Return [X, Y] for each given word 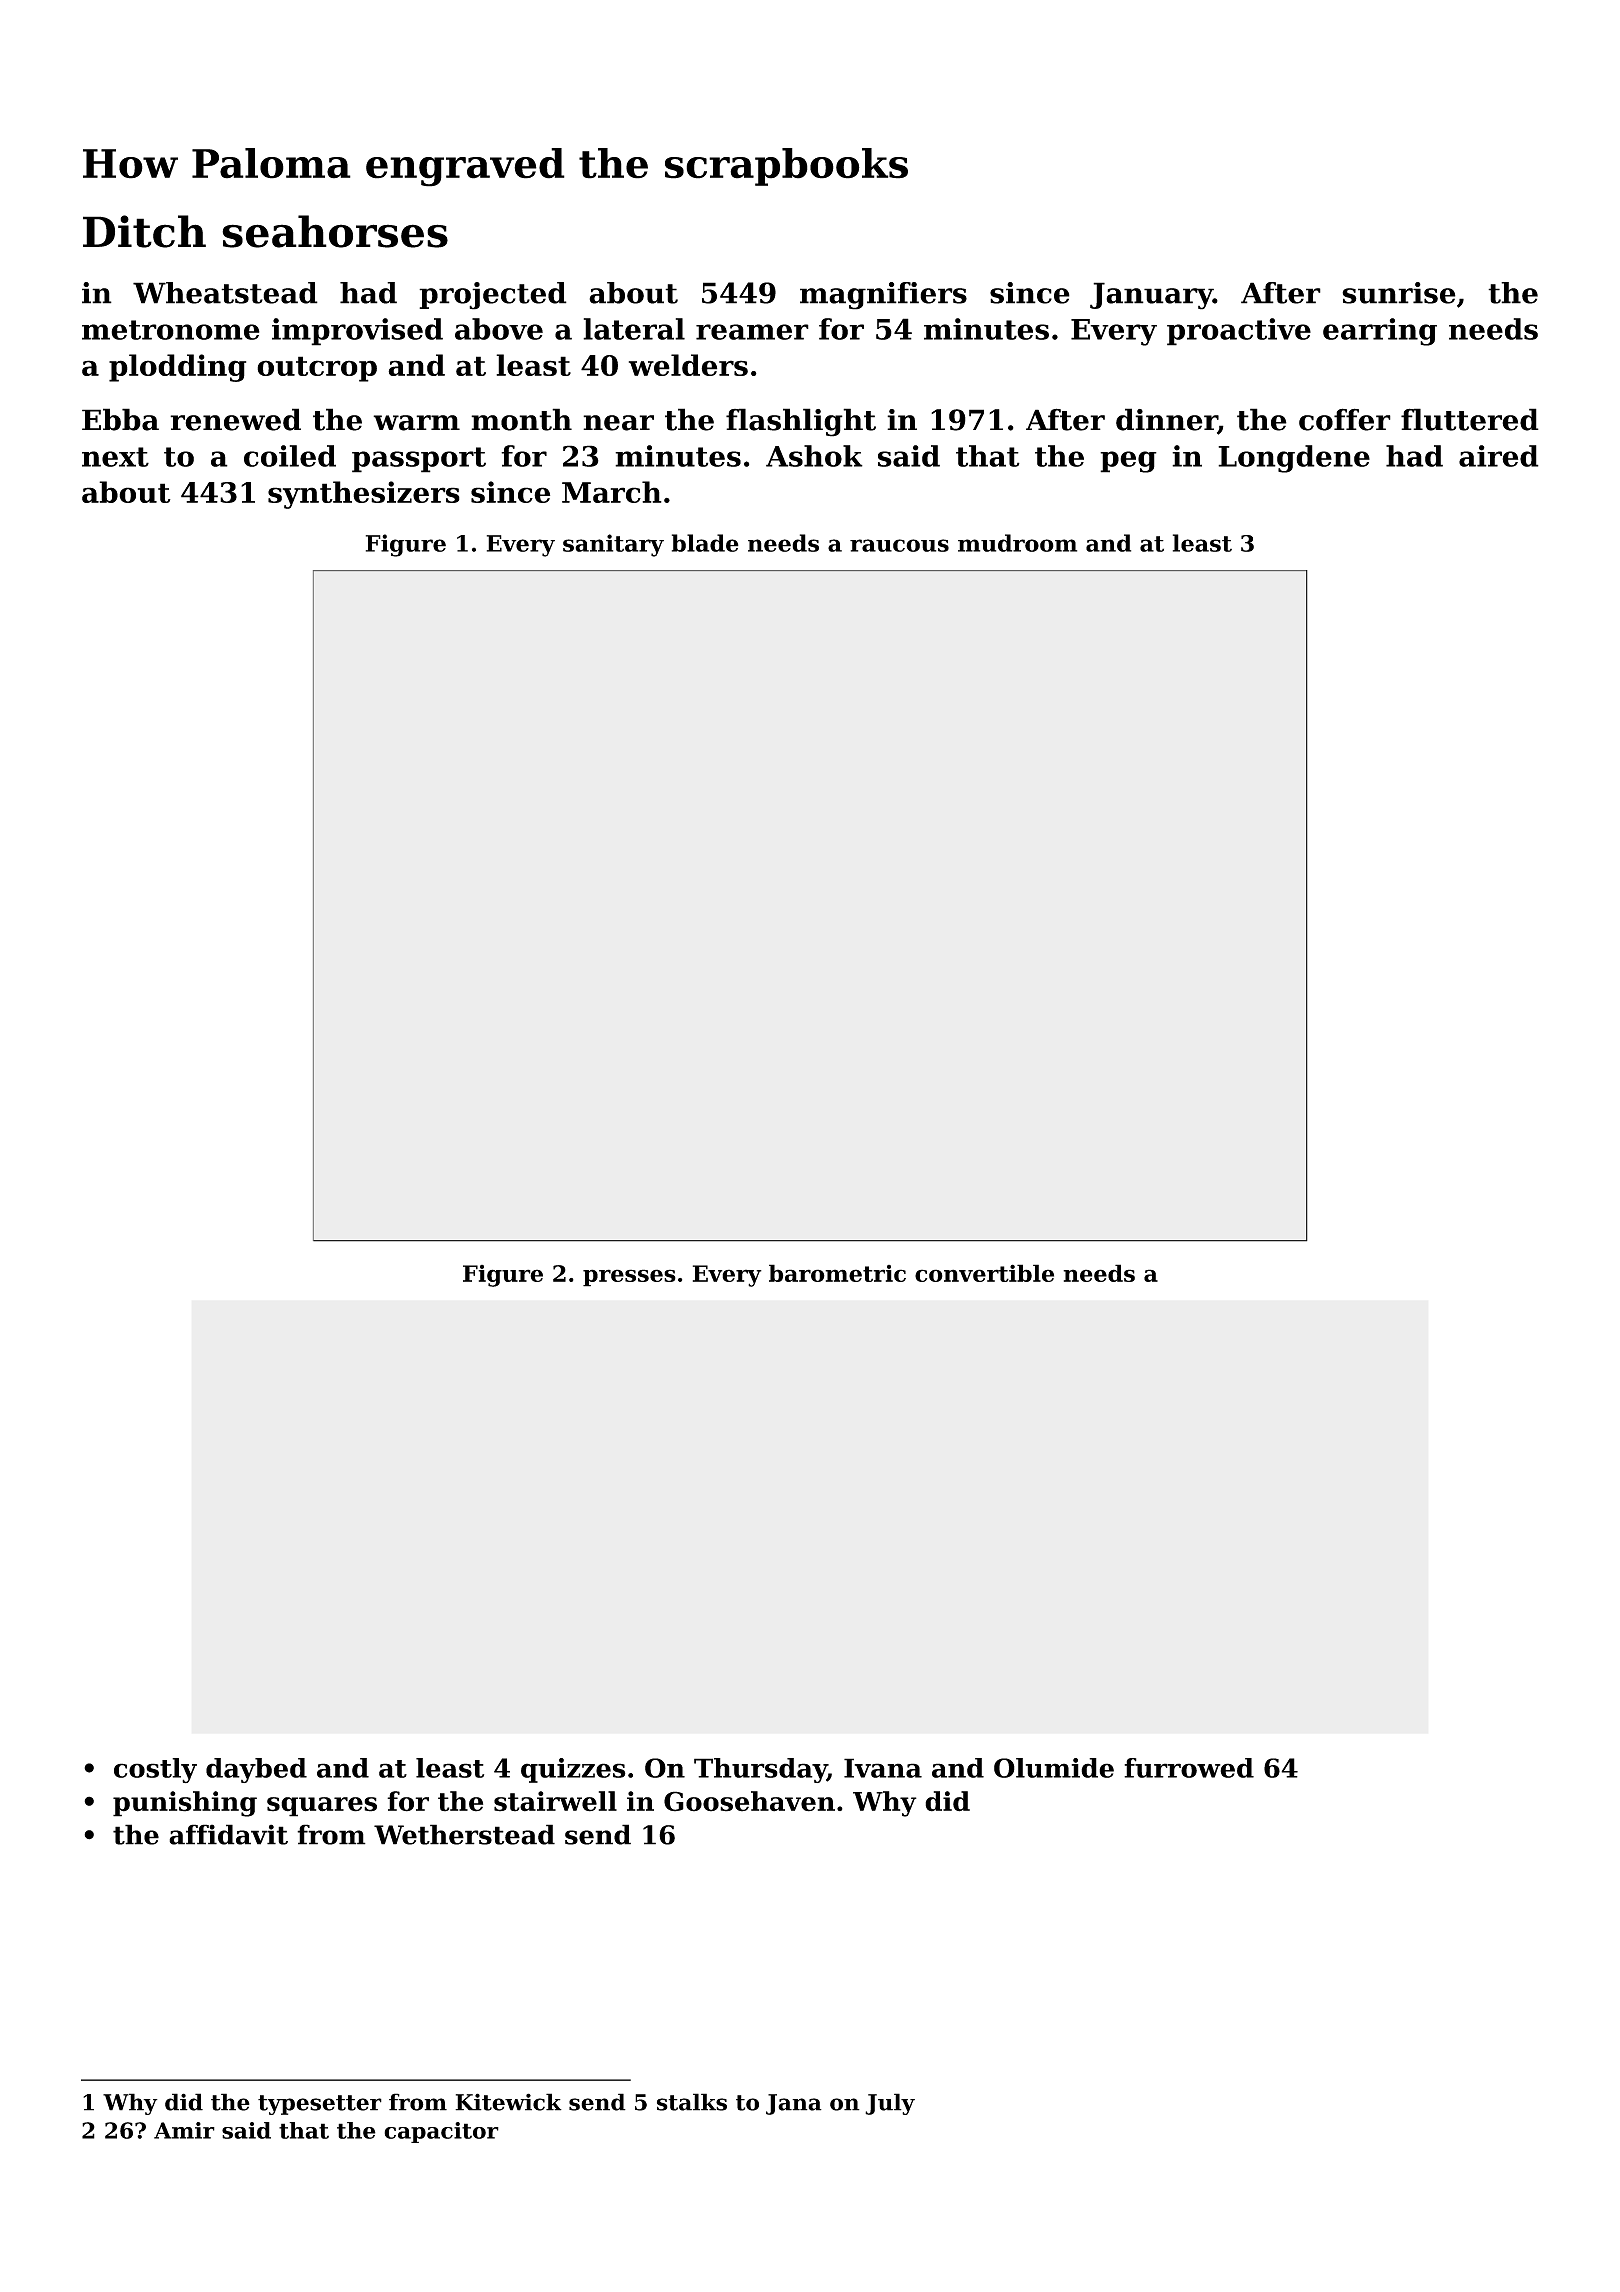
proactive [1239, 332]
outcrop [317, 369]
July [890, 2104]
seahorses [335, 231]
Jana [794, 2104]
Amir [184, 2130]
